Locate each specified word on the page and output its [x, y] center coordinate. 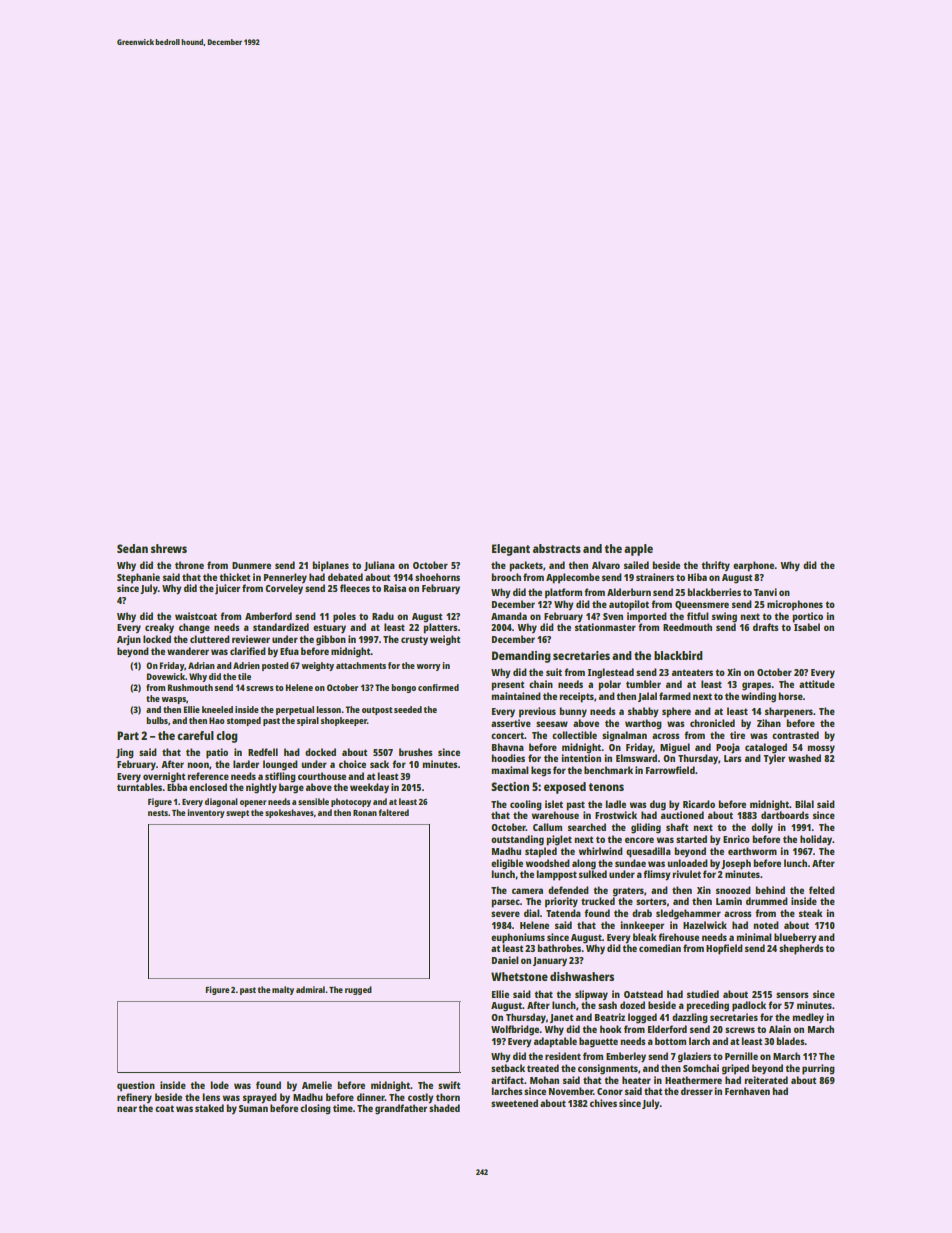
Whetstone [519, 976]
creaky [159, 628]
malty [283, 990]
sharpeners [789, 712]
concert [507, 735]
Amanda [509, 616]
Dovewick [166, 676]
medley [808, 1018]
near [127, 1109]
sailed [636, 565]
